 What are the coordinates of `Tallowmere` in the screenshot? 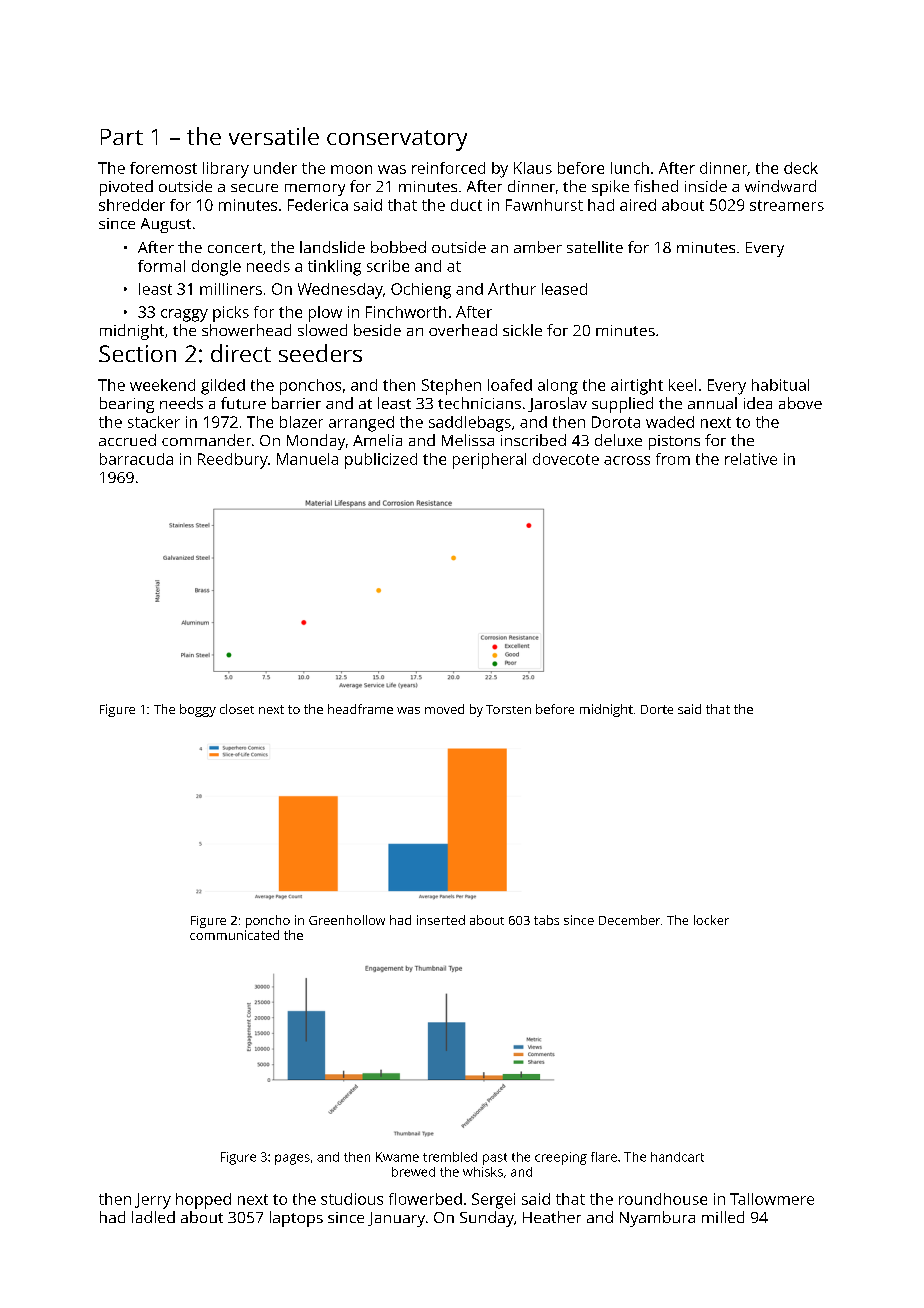 It's located at (772, 1199).
